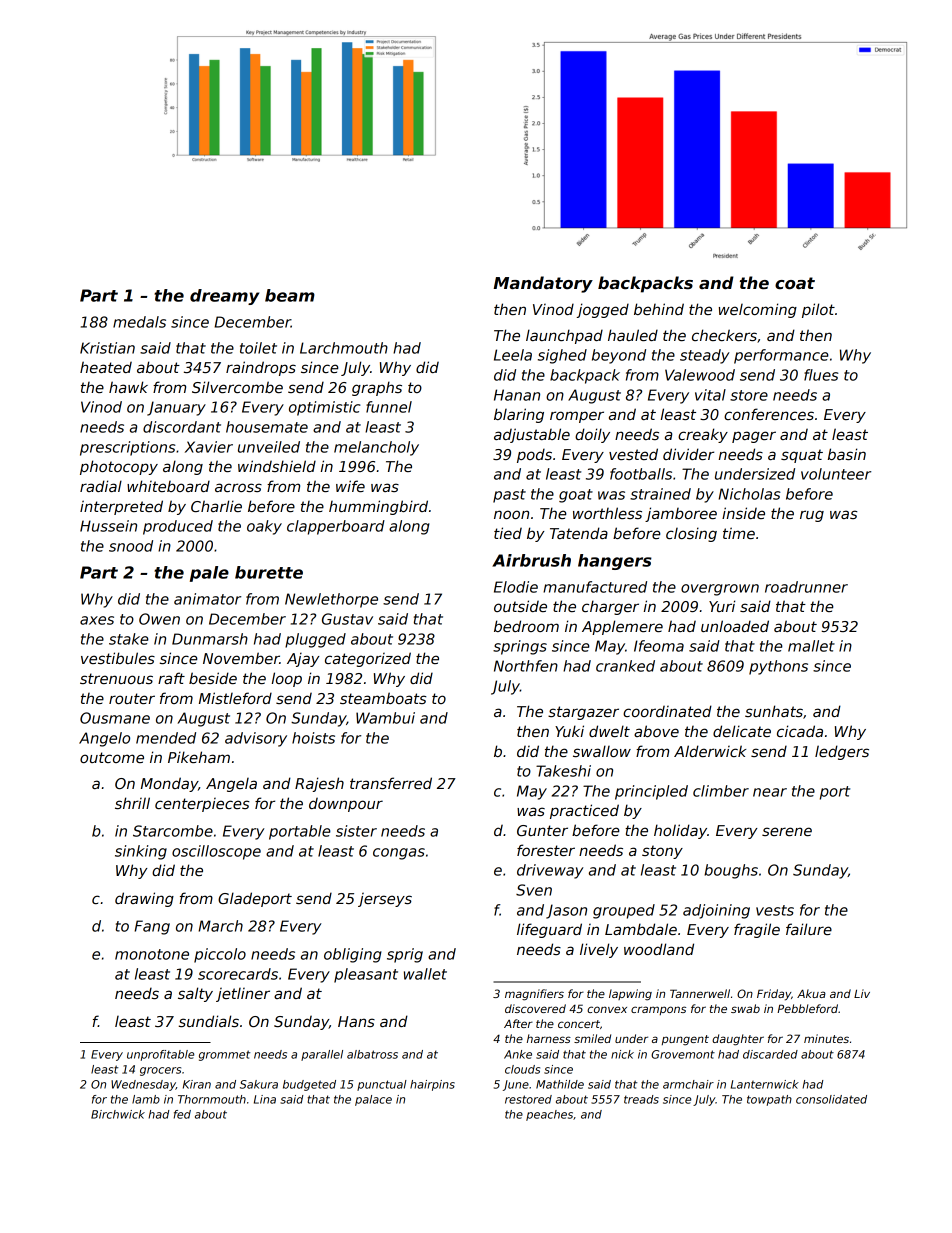 Image resolution: width=952 pixels, height=1233 pixels. Describe the element at coordinates (700, 993) in the screenshot. I see `Tannerwell` at that location.
